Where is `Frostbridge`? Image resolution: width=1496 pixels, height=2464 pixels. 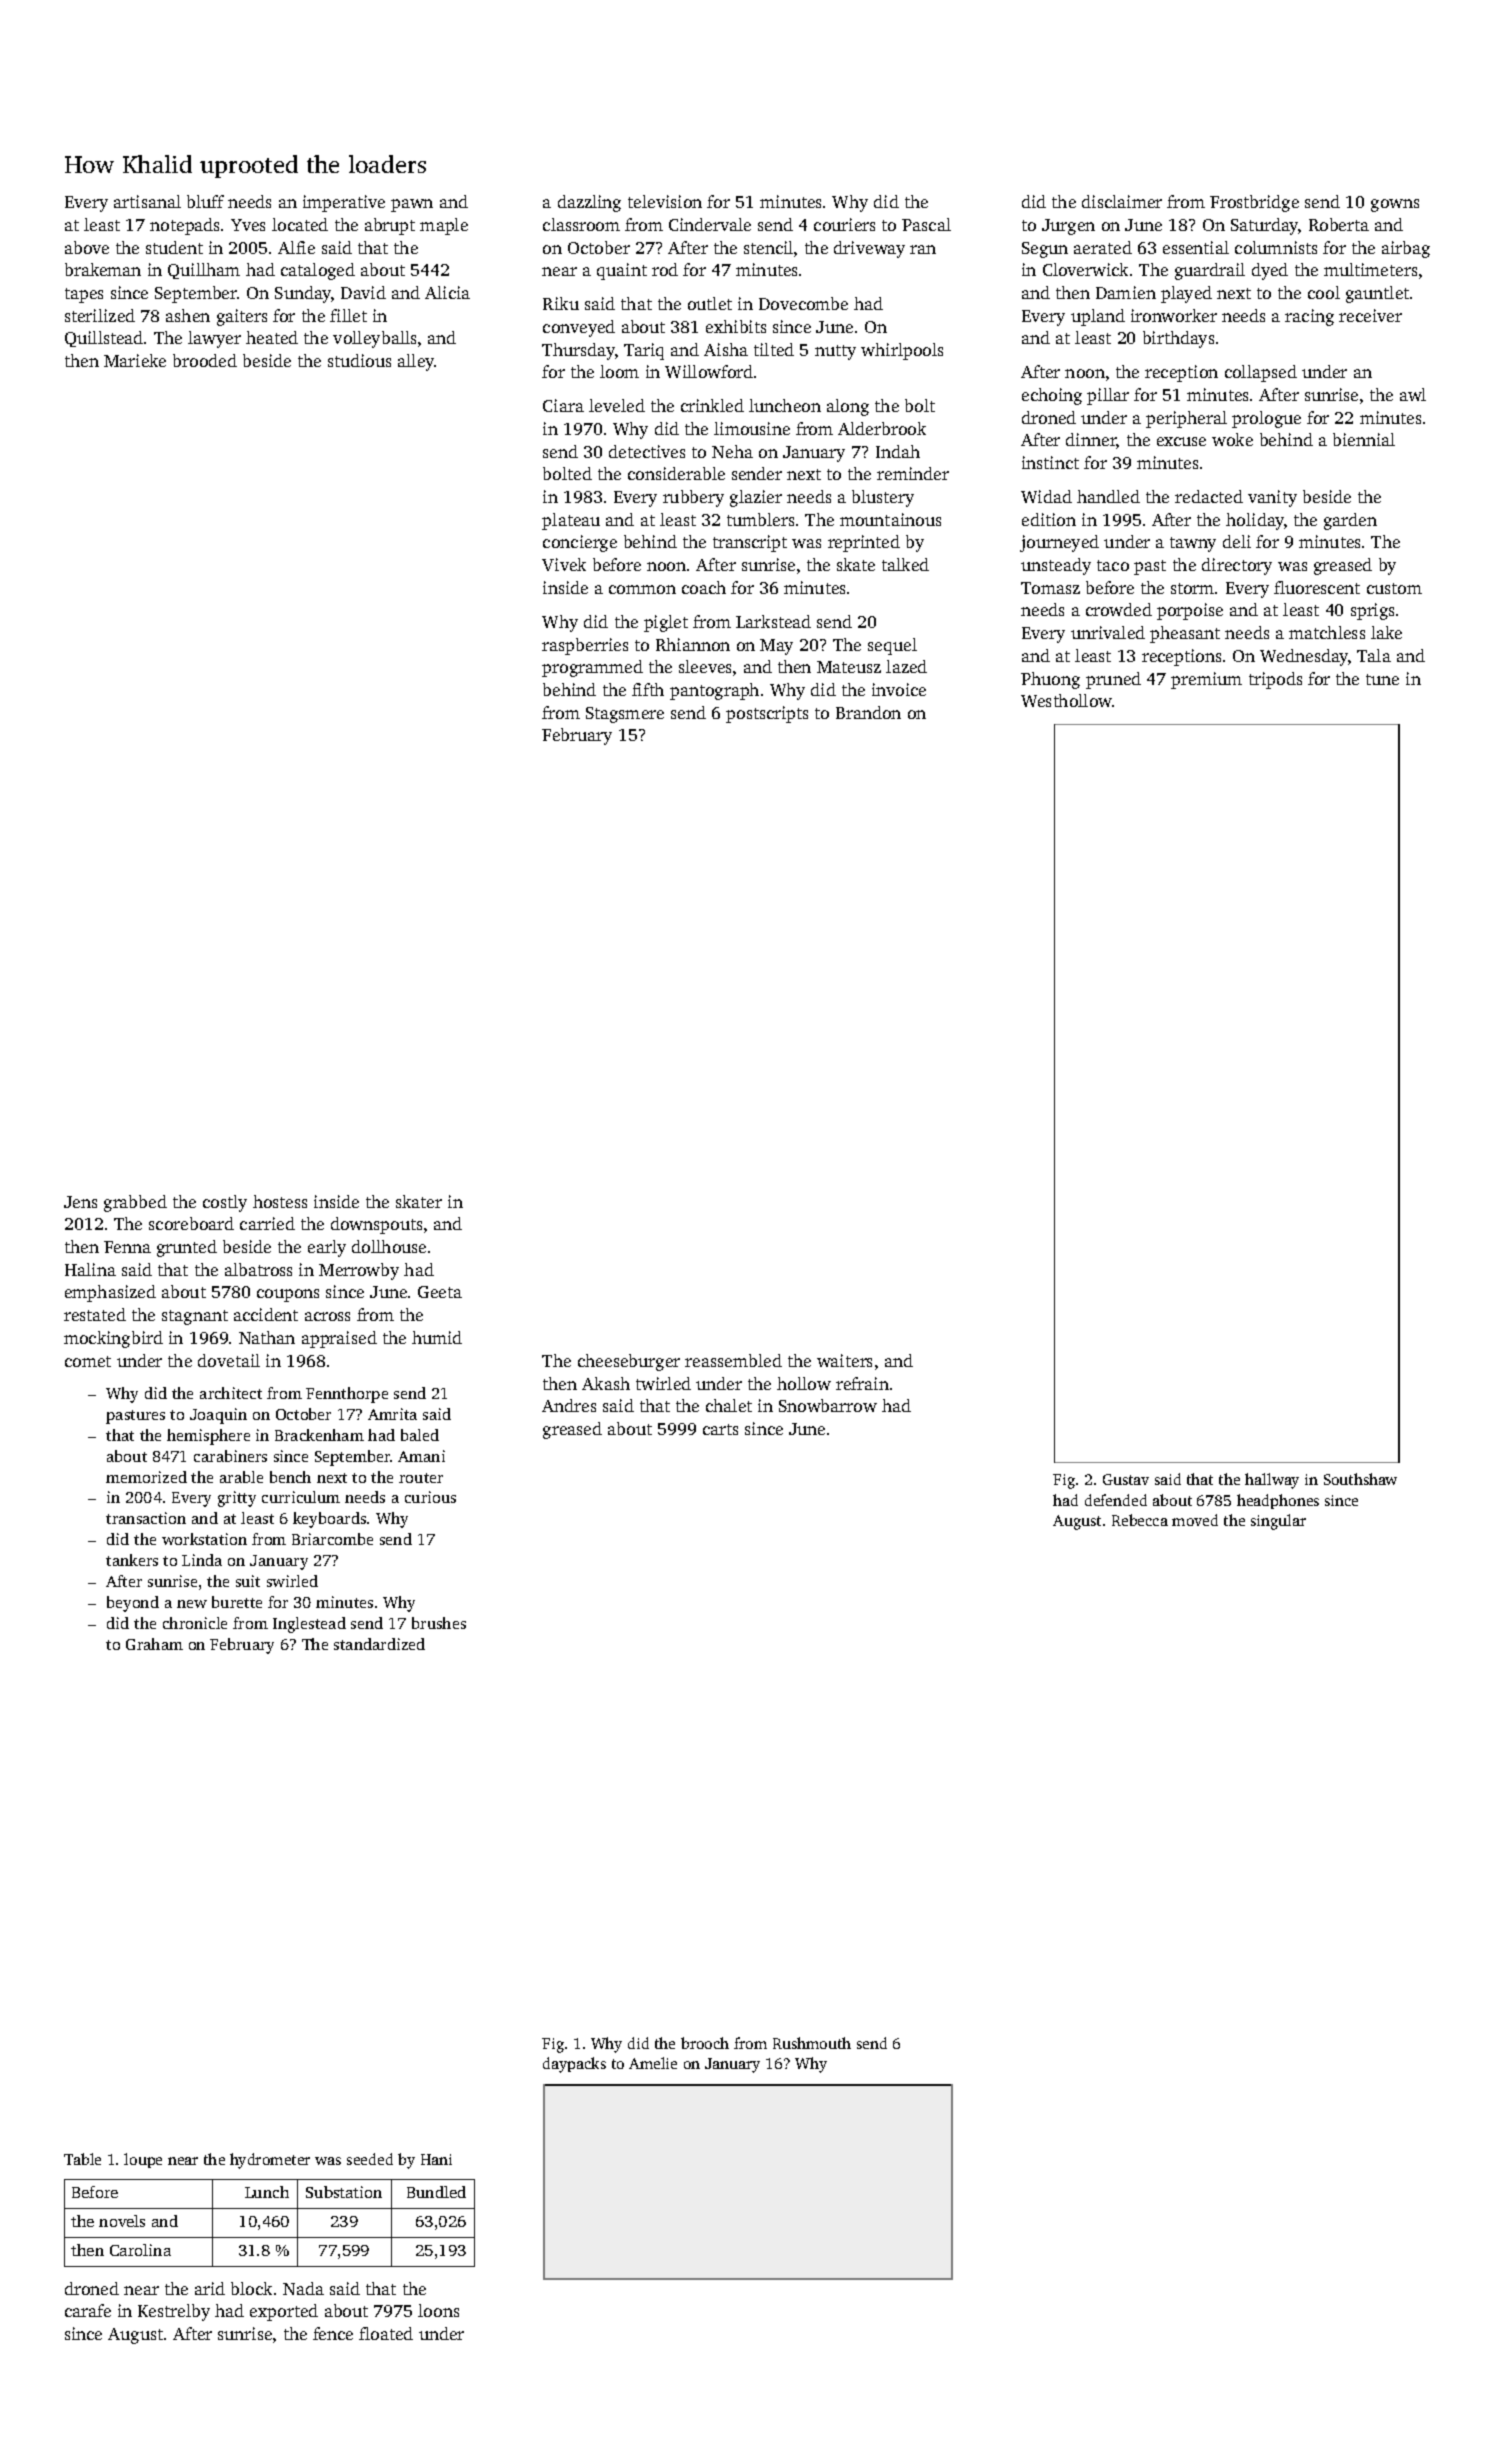
Frostbridge is located at coordinates (1254, 203).
